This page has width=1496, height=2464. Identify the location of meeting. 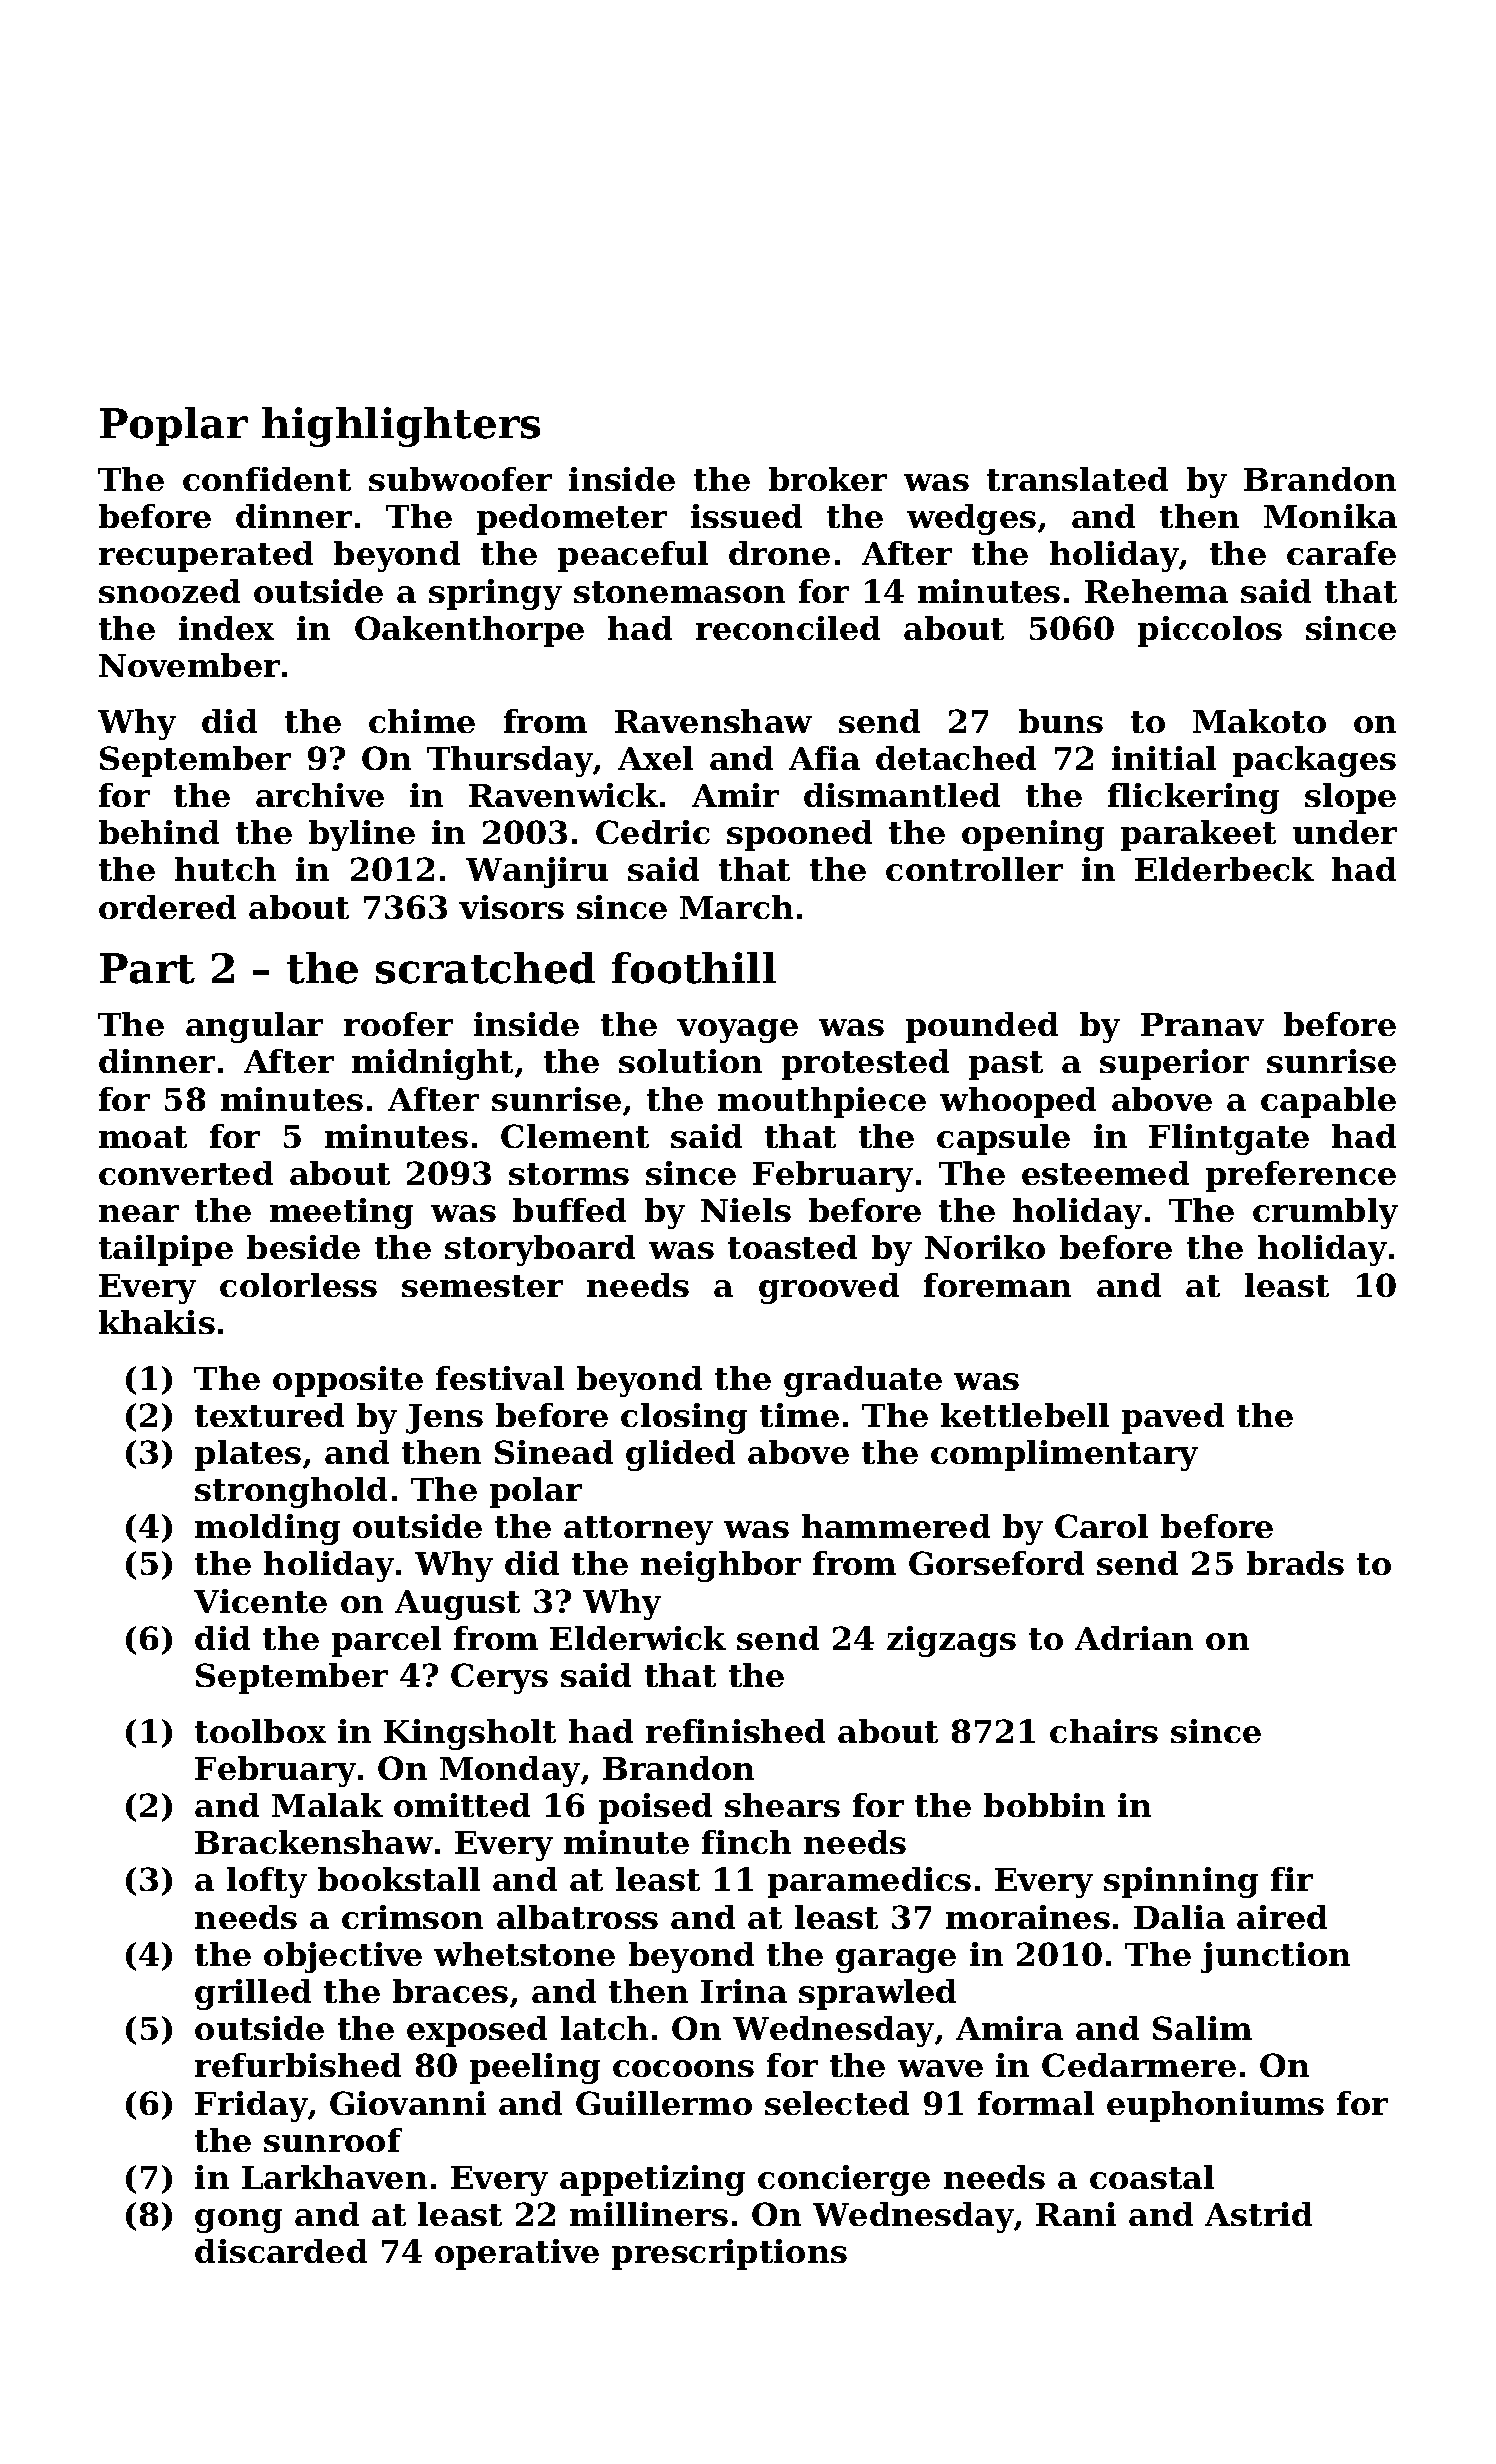
(341, 1213).
